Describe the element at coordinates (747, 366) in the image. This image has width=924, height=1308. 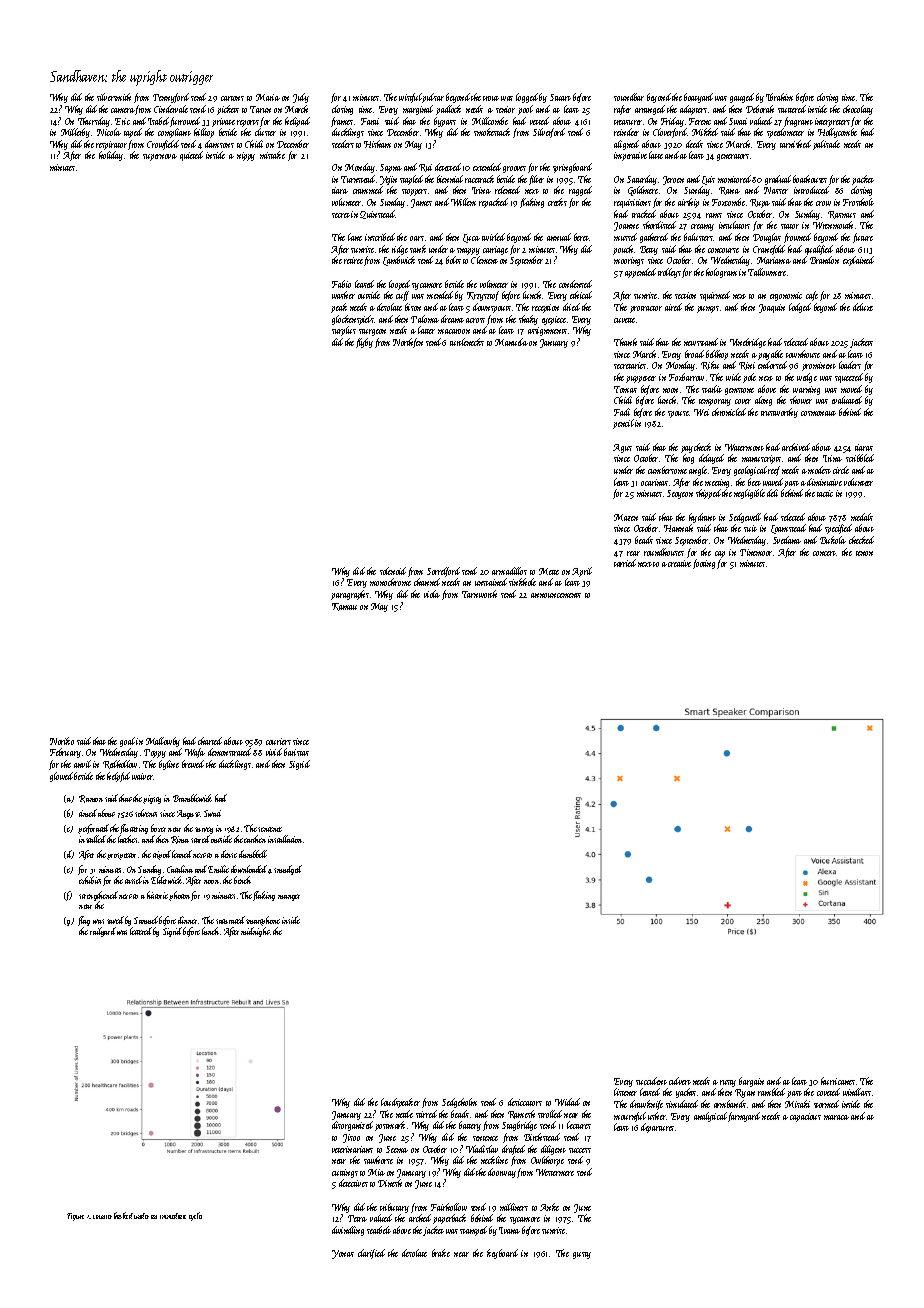
I see `Rini` at that location.
